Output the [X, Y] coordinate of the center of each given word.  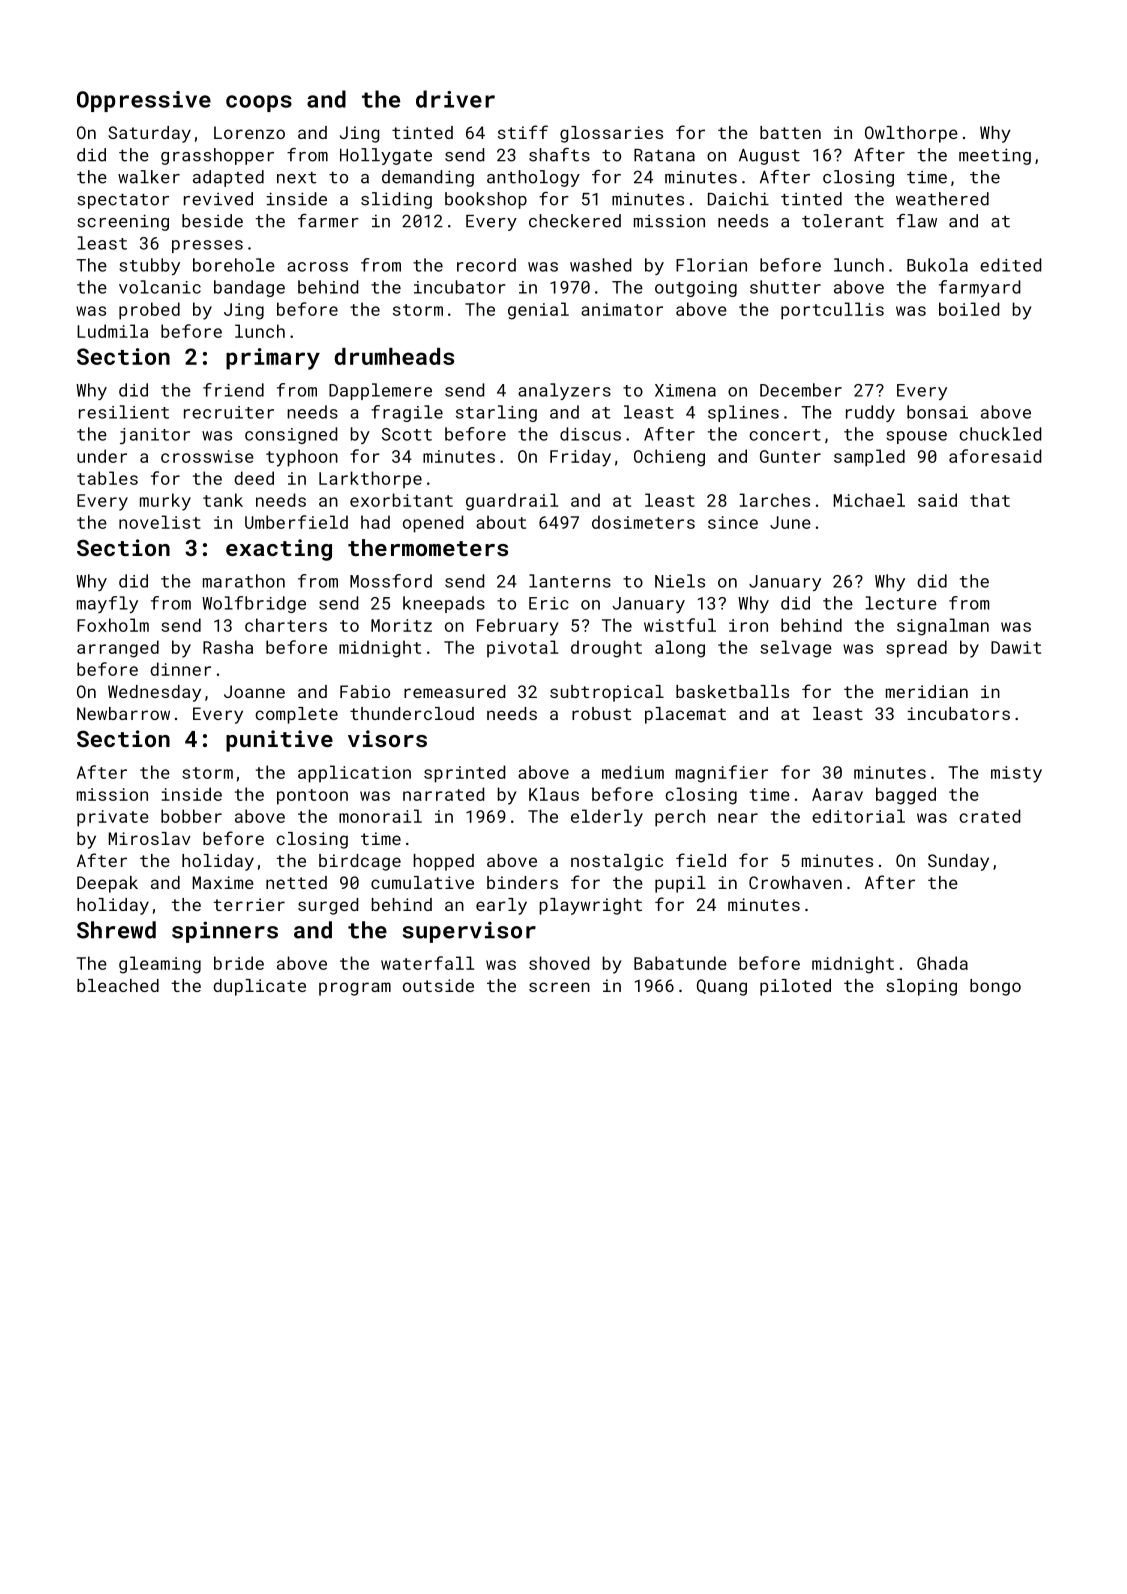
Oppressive [144, 101]
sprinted [464, 774]
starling [496, 413]
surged [328, 906]
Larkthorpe [370, 480]
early [501, 906]
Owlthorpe [911, 134]
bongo [995, 987]
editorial [858, 816]
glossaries [611, 134]
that [990, 500]
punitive [279, 741]
